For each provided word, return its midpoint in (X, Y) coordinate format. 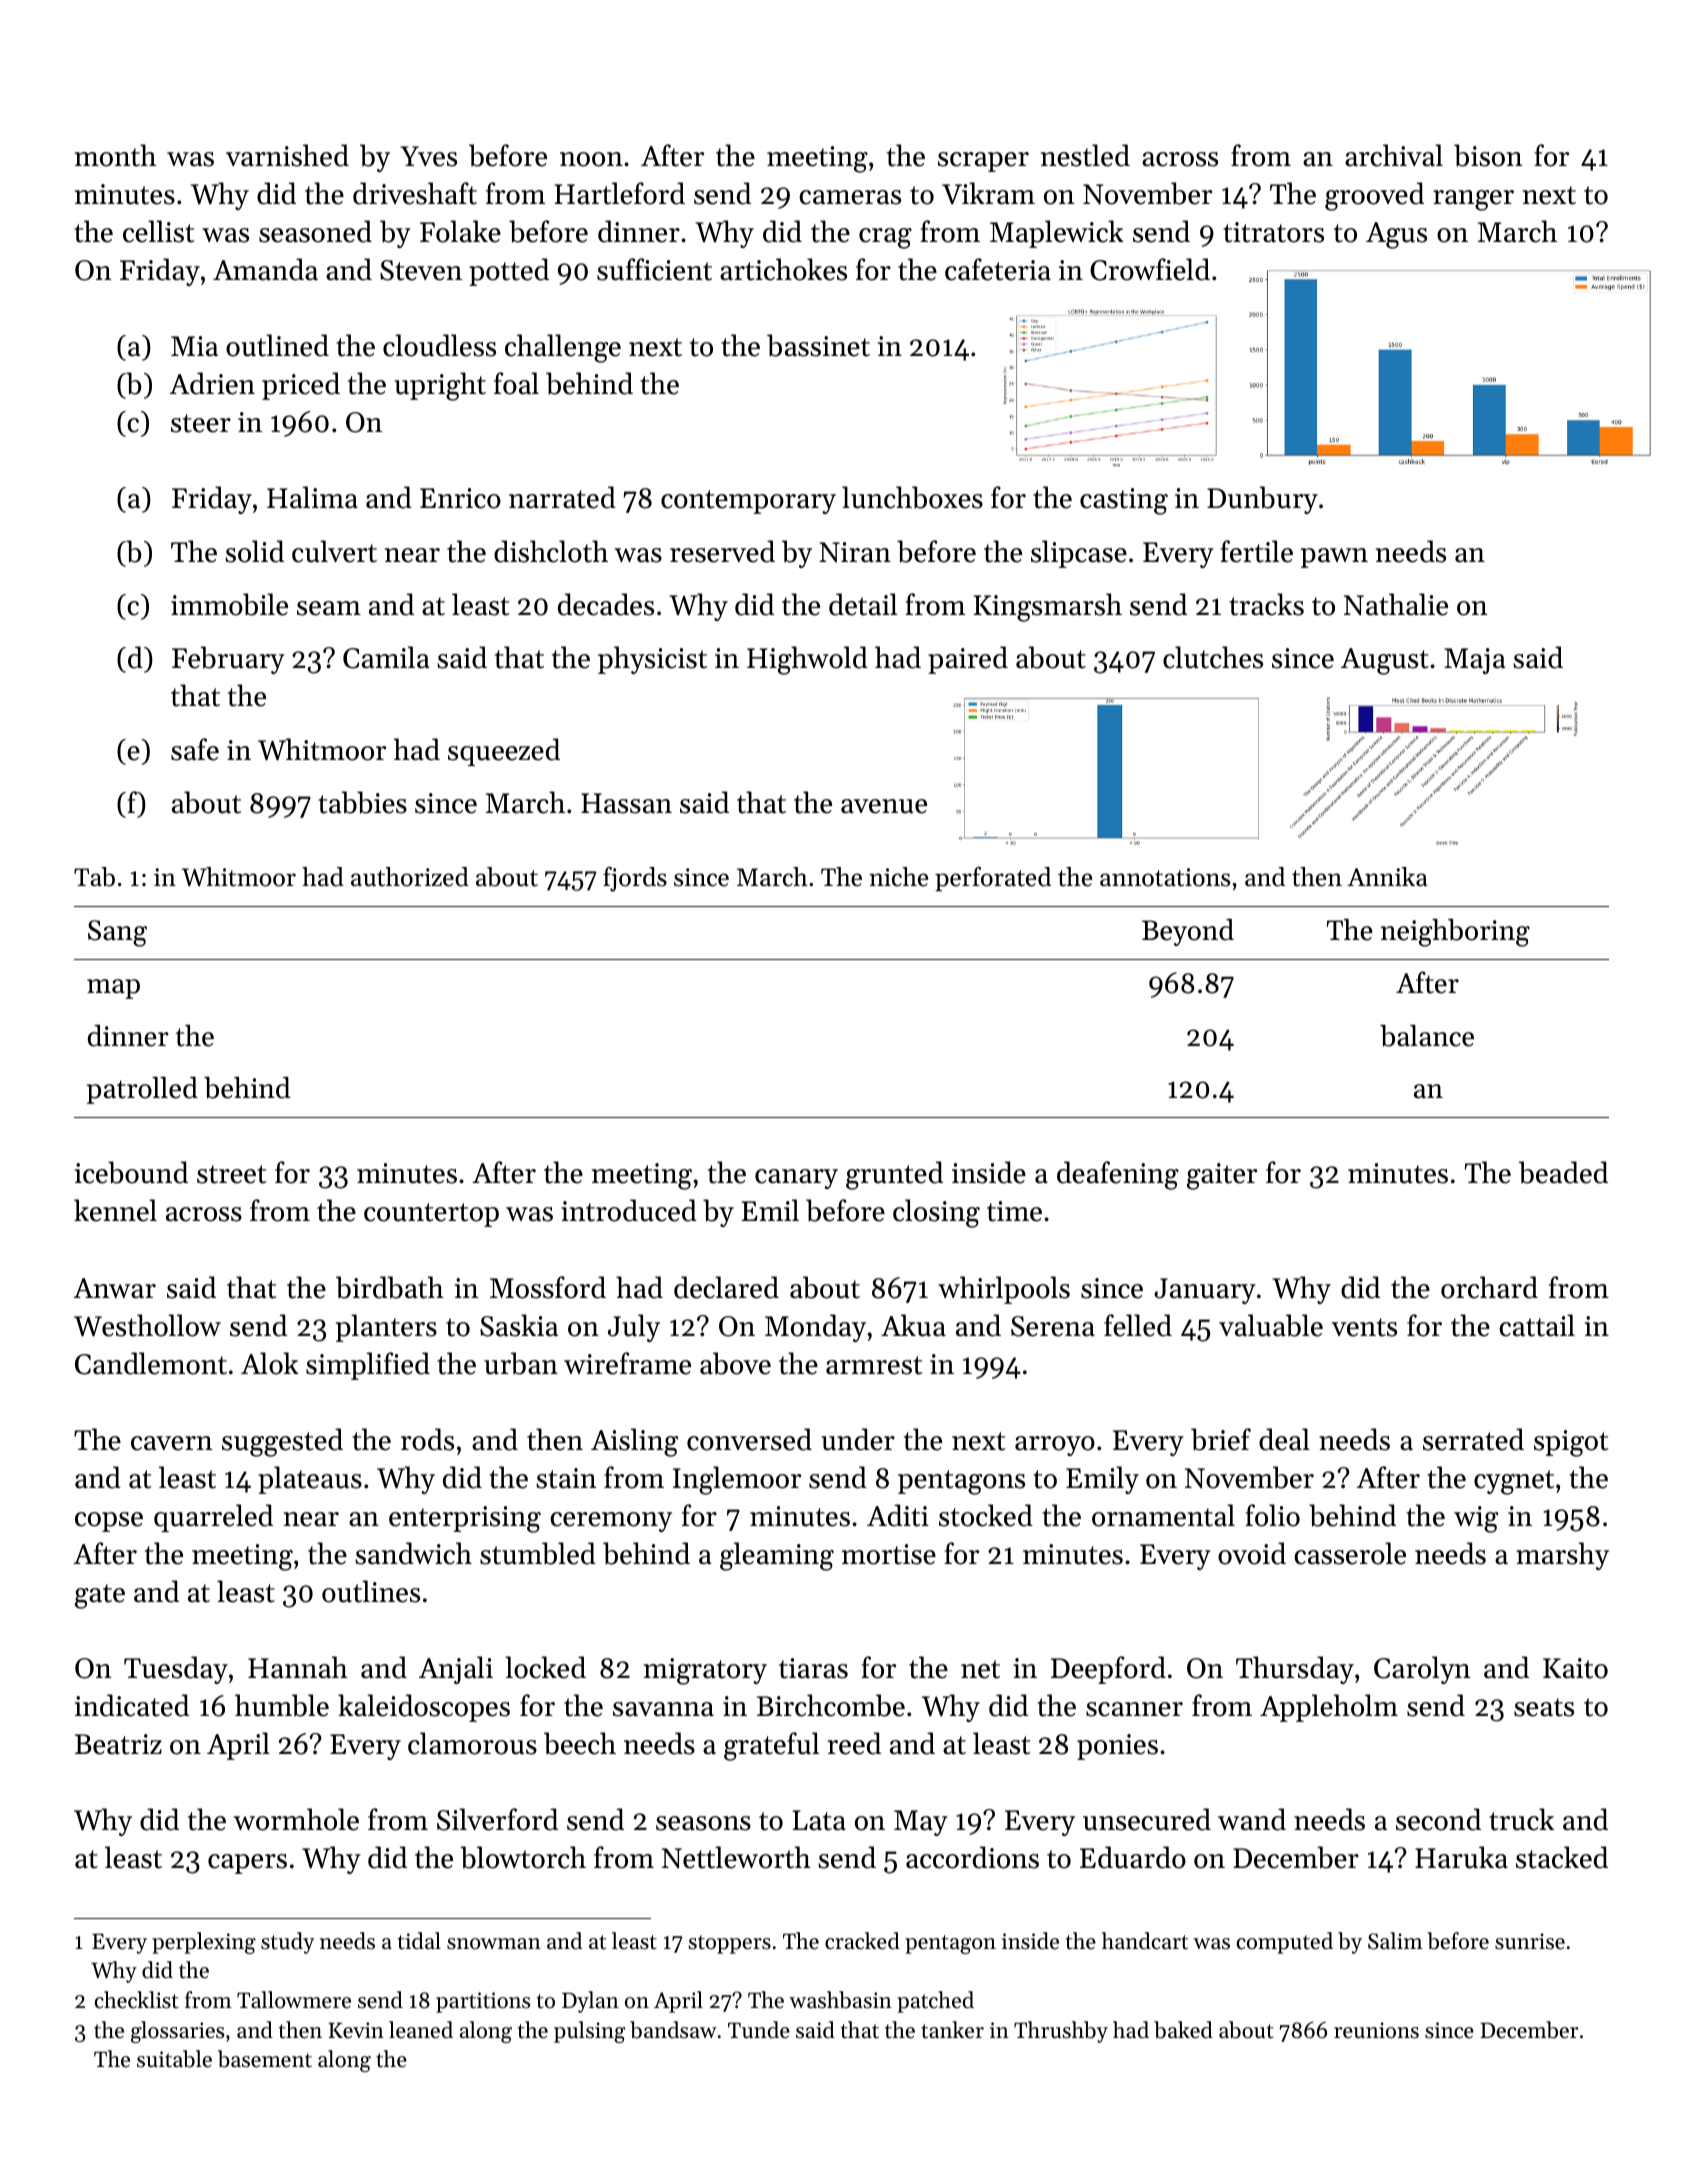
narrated (562, 497)
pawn (1334, 558)
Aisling (634, 1442)
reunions (1376, 2030)
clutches (1213, 657)
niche (898, 877)
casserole (1350, 1553)
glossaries (177, 2032)
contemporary (748, 502)
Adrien (212, 383)
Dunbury (1262, 500)
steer (201, 423)
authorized (410, 877)
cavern (172, 1443)
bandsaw (673, 2030)
